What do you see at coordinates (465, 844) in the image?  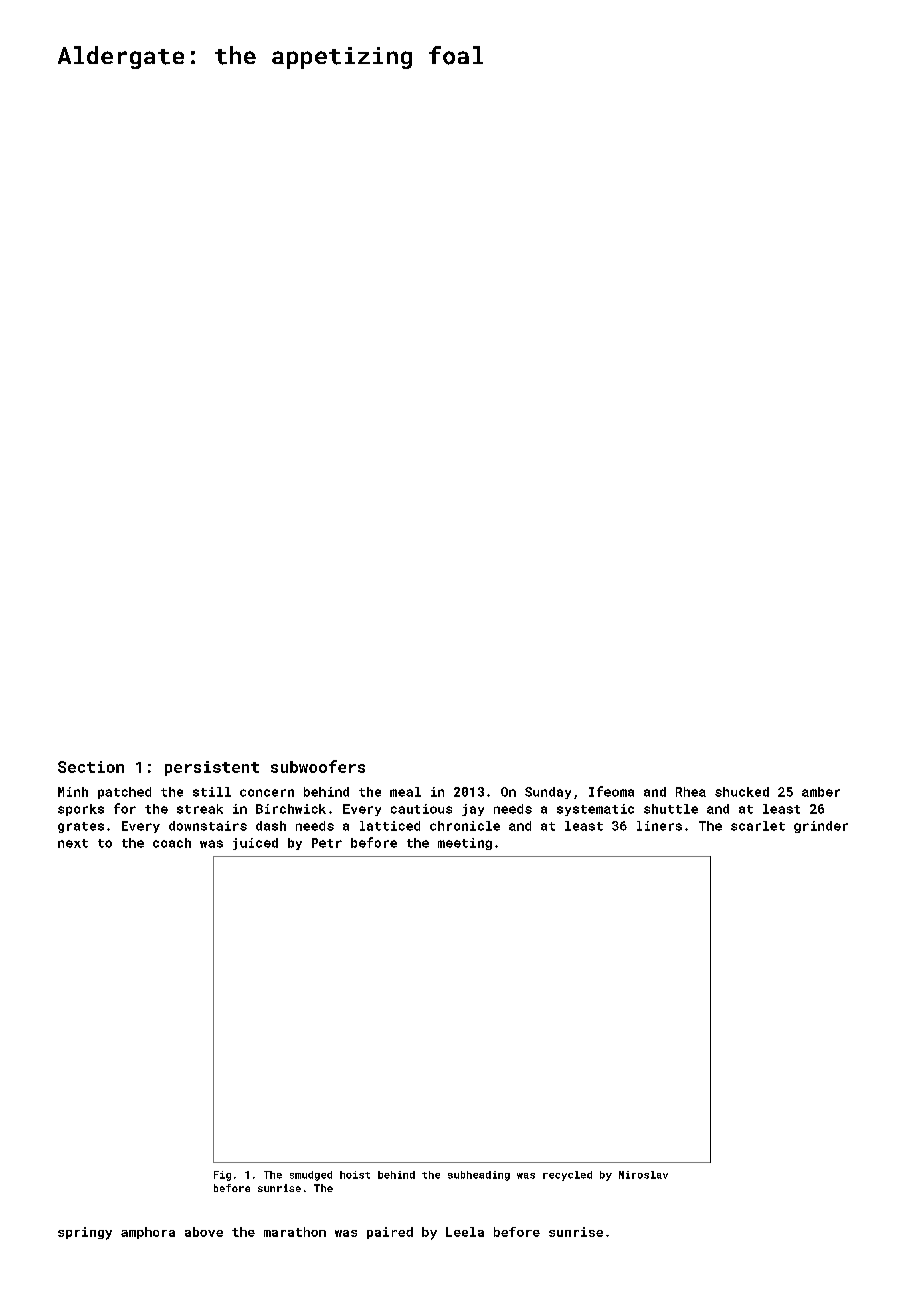 I see `meeting` at bounding box center [465, 844].
